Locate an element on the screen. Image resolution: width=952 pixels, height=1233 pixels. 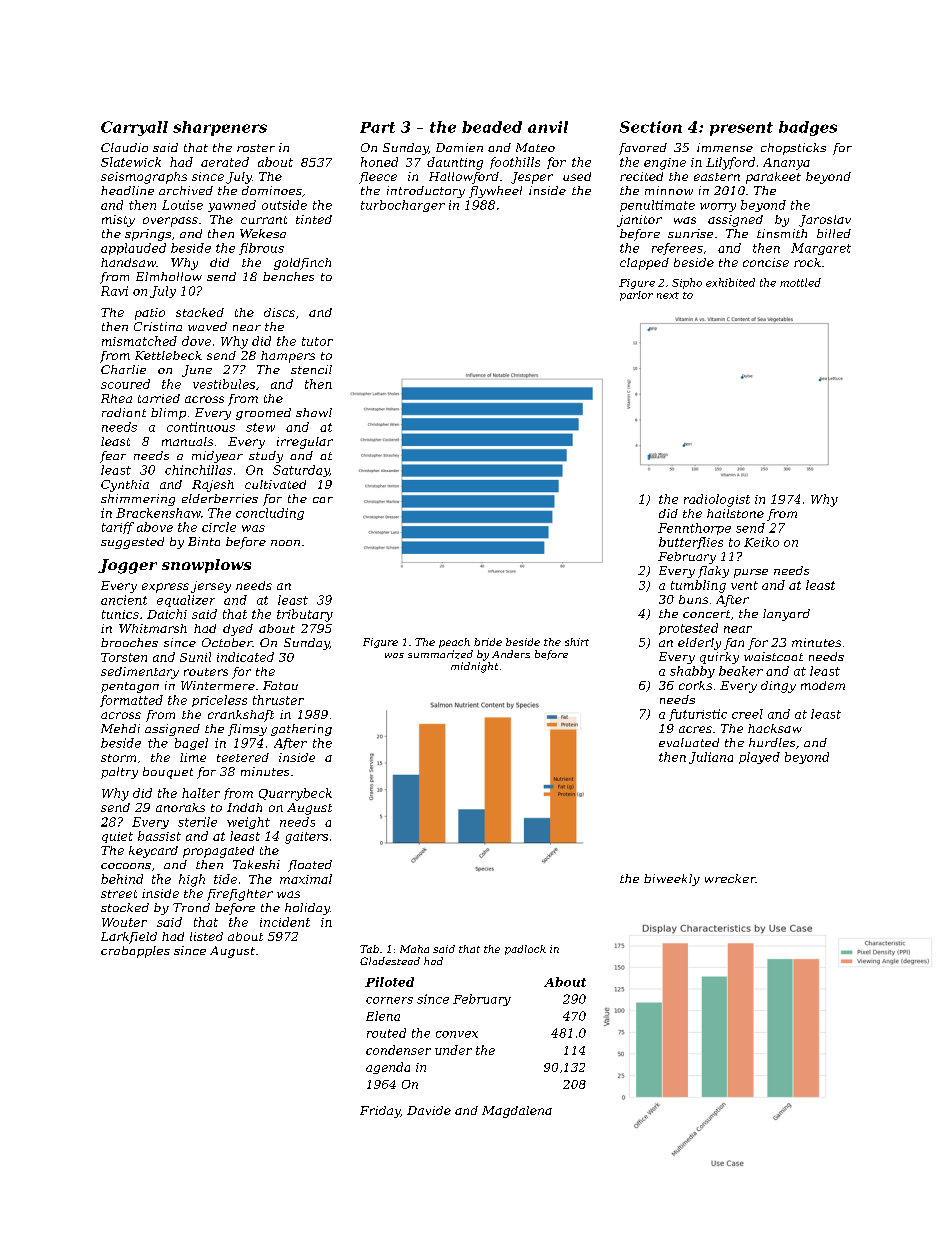
groomed is located at coordinates (263, 414).
